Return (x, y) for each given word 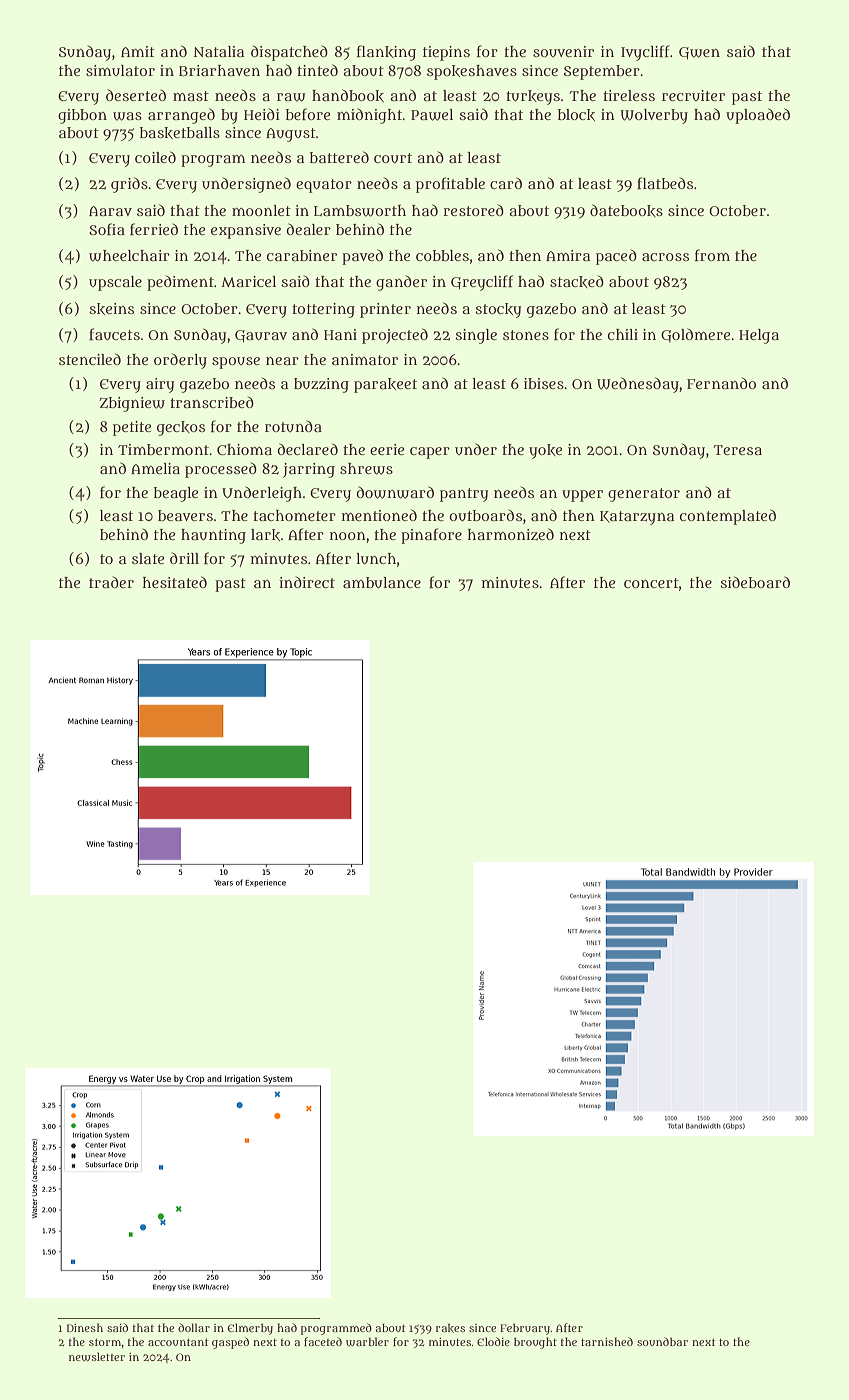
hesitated (174, 582)
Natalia (219, 51)
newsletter (97, 1357)
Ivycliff (645, 53)
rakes (450, 1328)
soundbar (662, 1341)
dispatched (289, 53)
